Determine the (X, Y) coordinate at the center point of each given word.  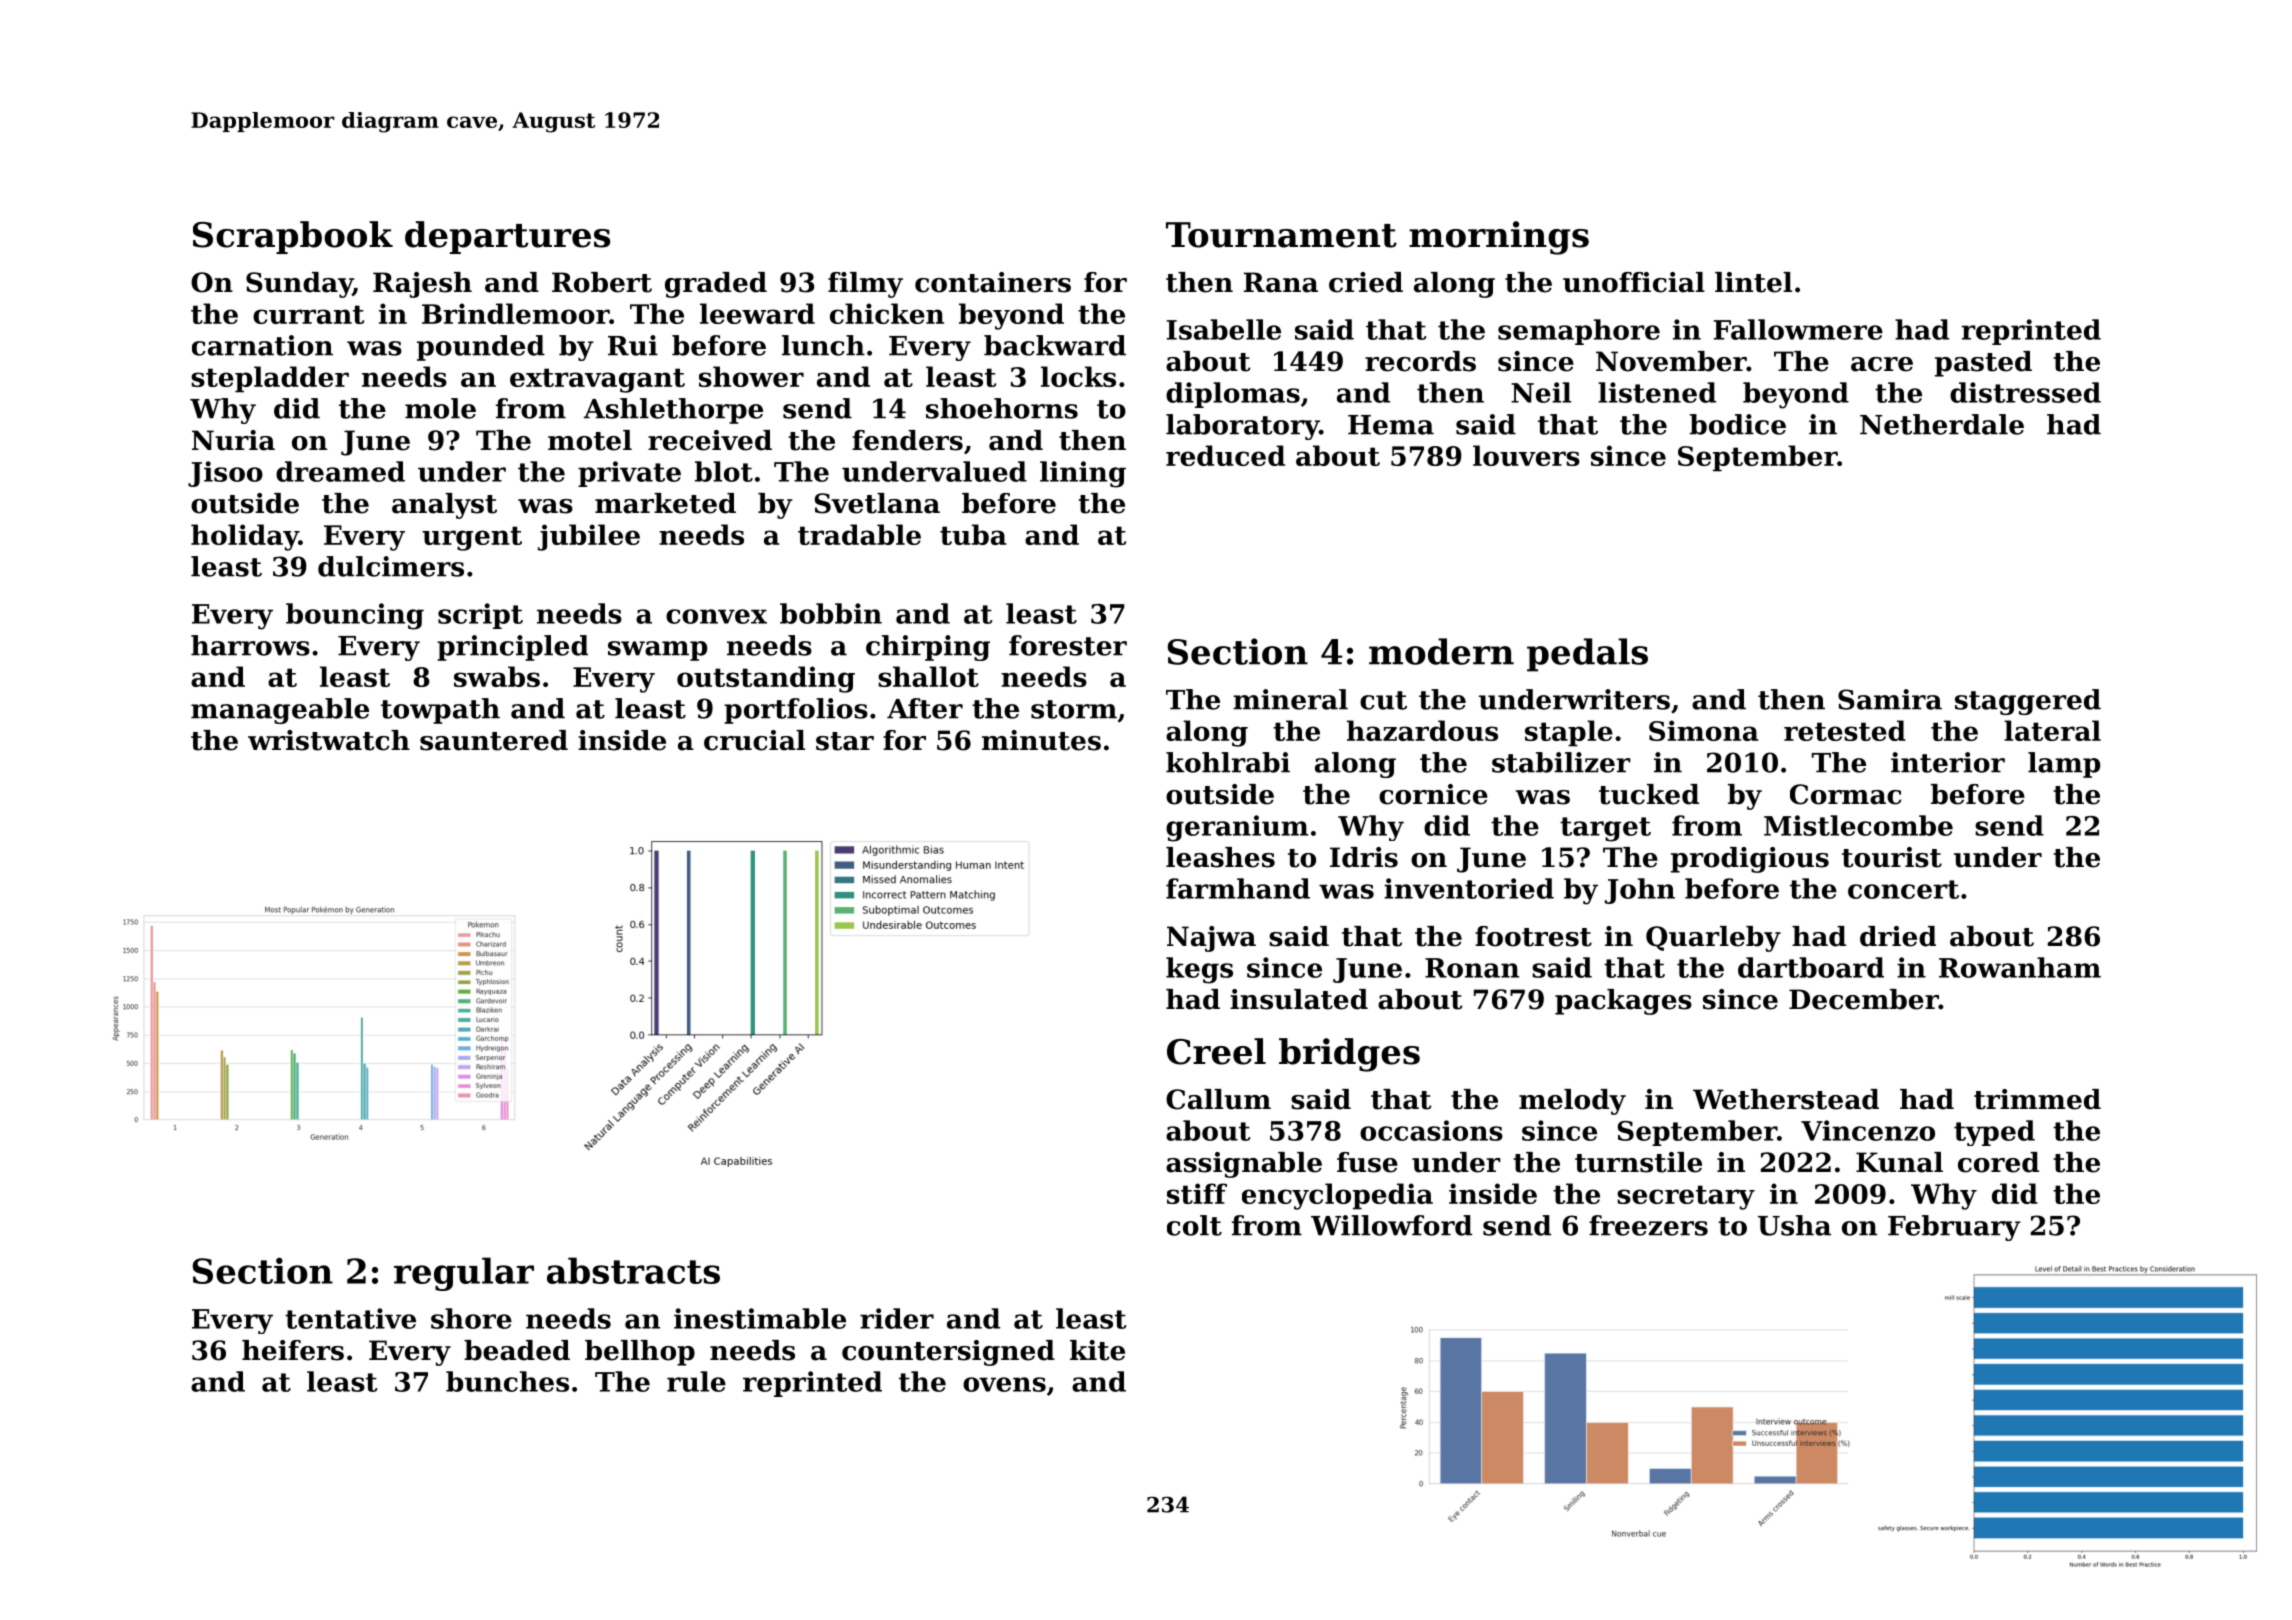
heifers (293, 1350)
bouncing (355, 616)
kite (1097, 1350)
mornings (1499, 238)
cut (1383, 700)
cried (1366, 282)
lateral (2052, 730)
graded (716, 285)
